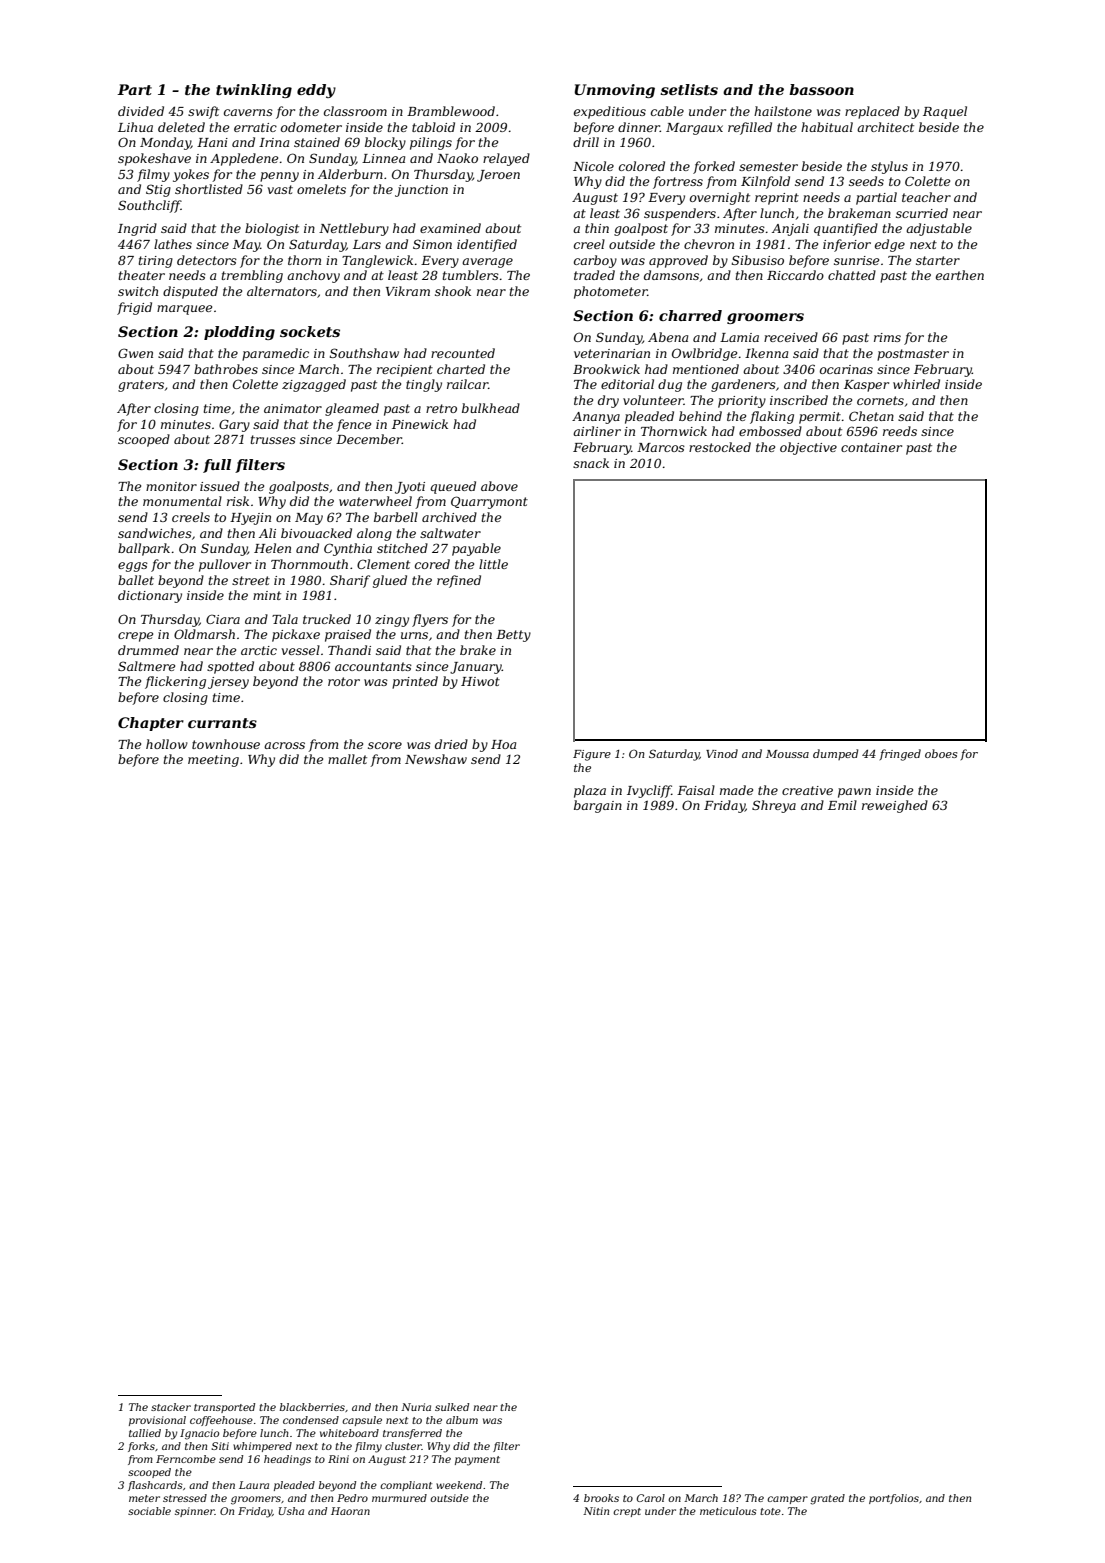 The width and height of the document is (1105, 1563). I want to click on bargain, so click(598, 806).
